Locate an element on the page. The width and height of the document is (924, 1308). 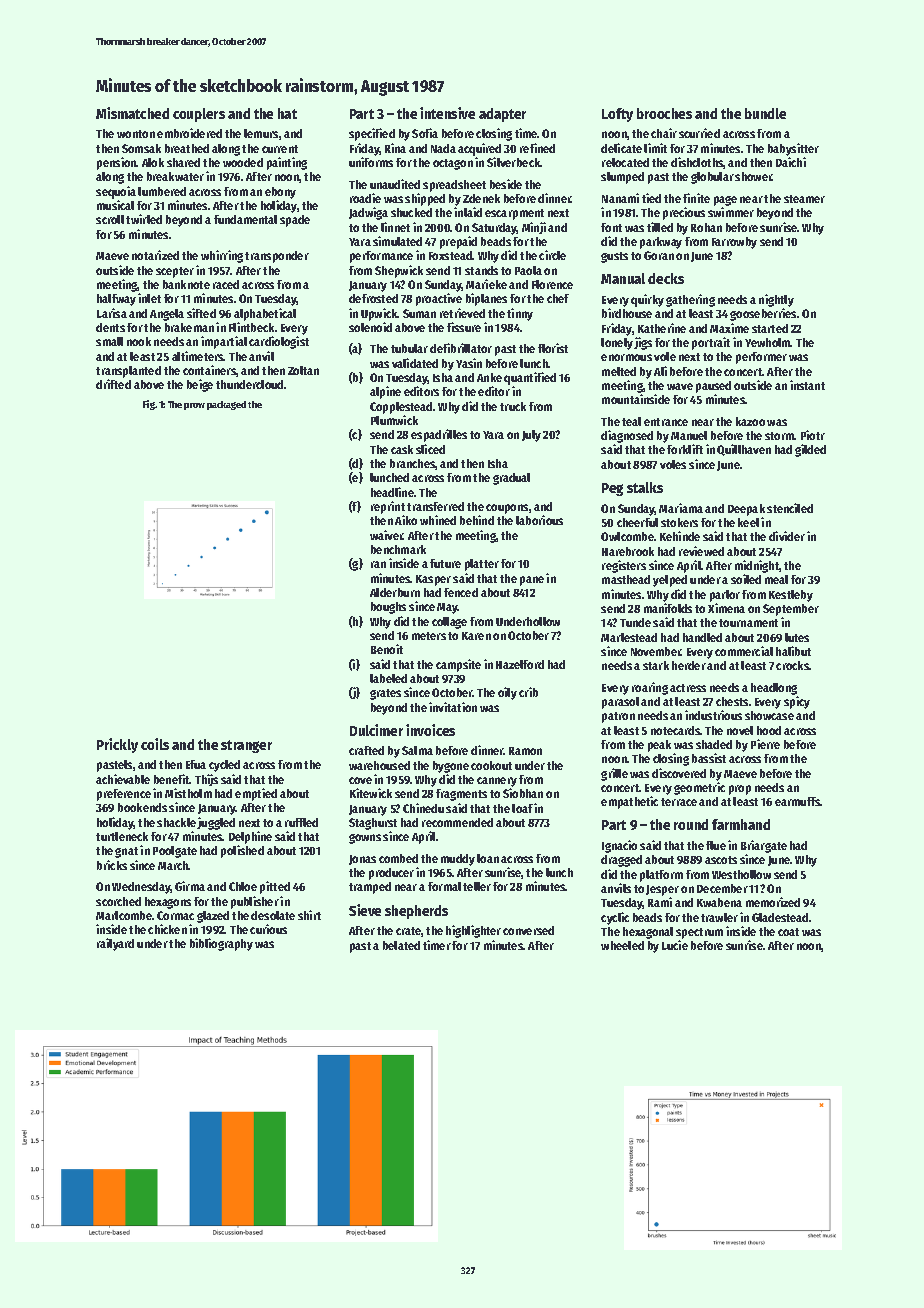
bibliography is located at coordinates (221, 944).
